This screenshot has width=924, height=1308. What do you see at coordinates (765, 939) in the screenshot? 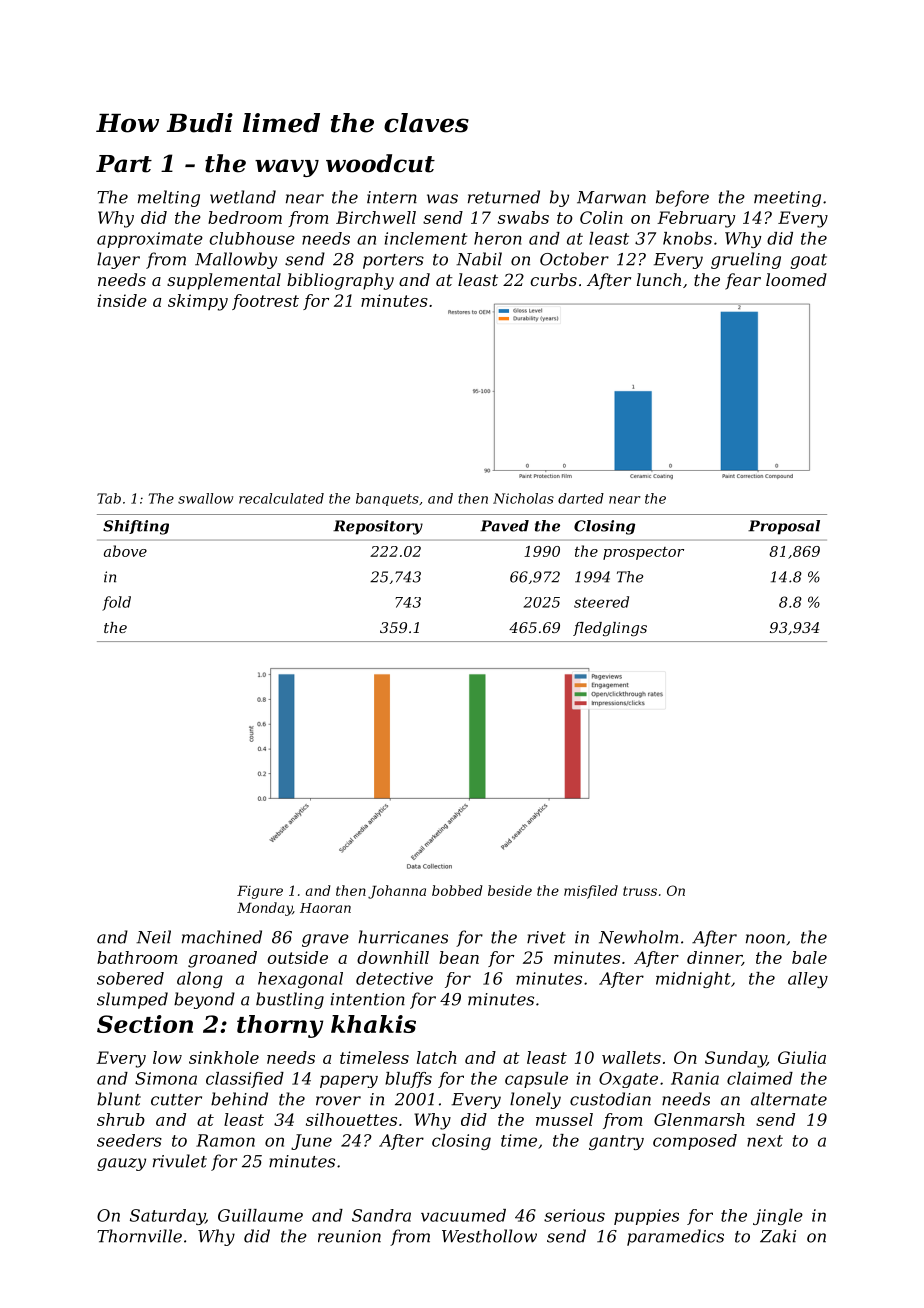
I see `noon` at bounding box center [765, 939].
